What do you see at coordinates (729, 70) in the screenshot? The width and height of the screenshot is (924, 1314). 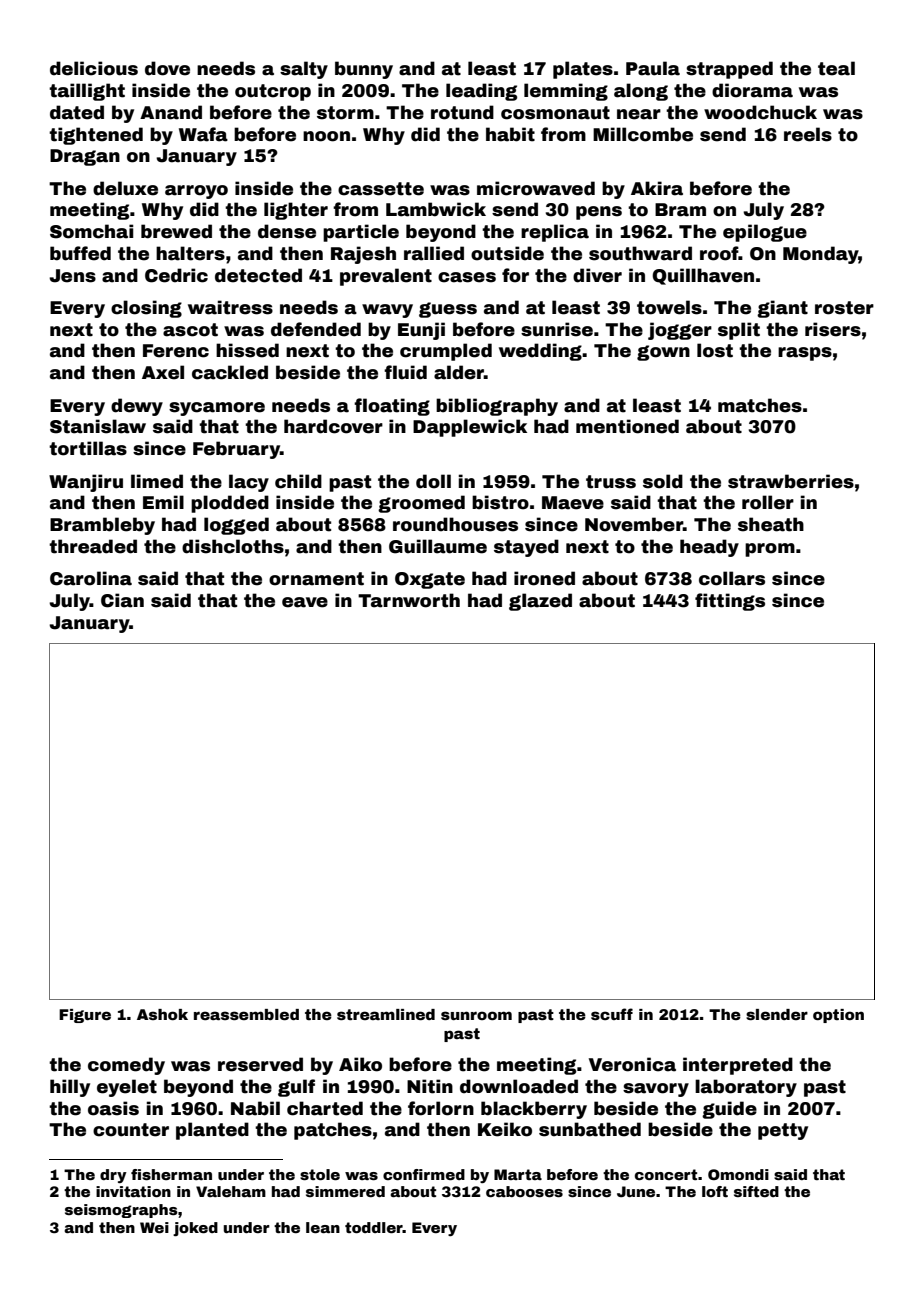 I see `strapped` at bounding box center [729, 70].
